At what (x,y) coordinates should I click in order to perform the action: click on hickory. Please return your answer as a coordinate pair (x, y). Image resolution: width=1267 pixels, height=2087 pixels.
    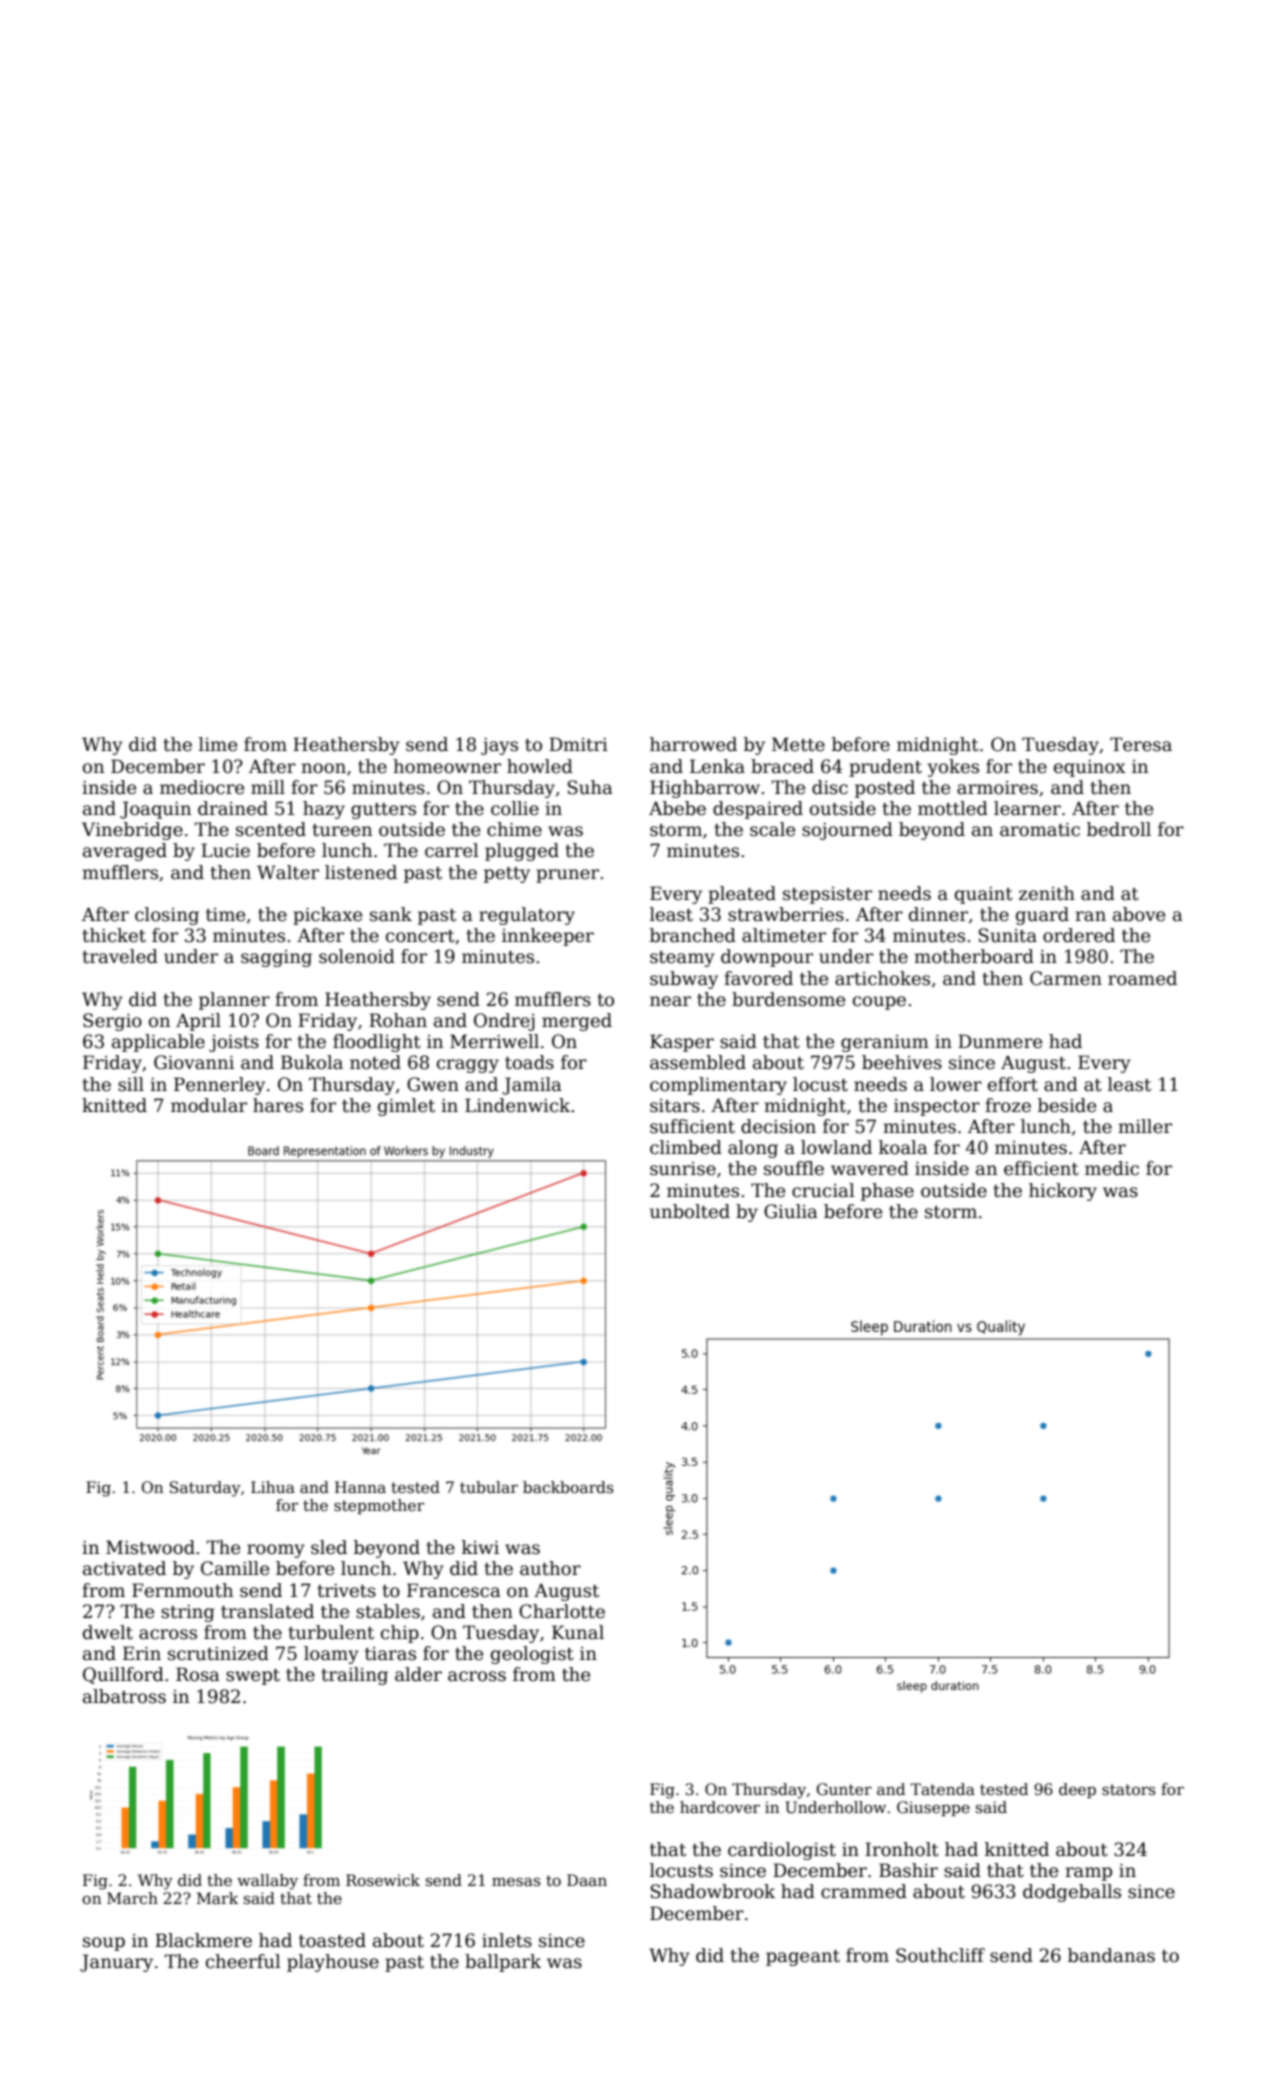
    Looking at the image, I should click on (1063, 1192).
